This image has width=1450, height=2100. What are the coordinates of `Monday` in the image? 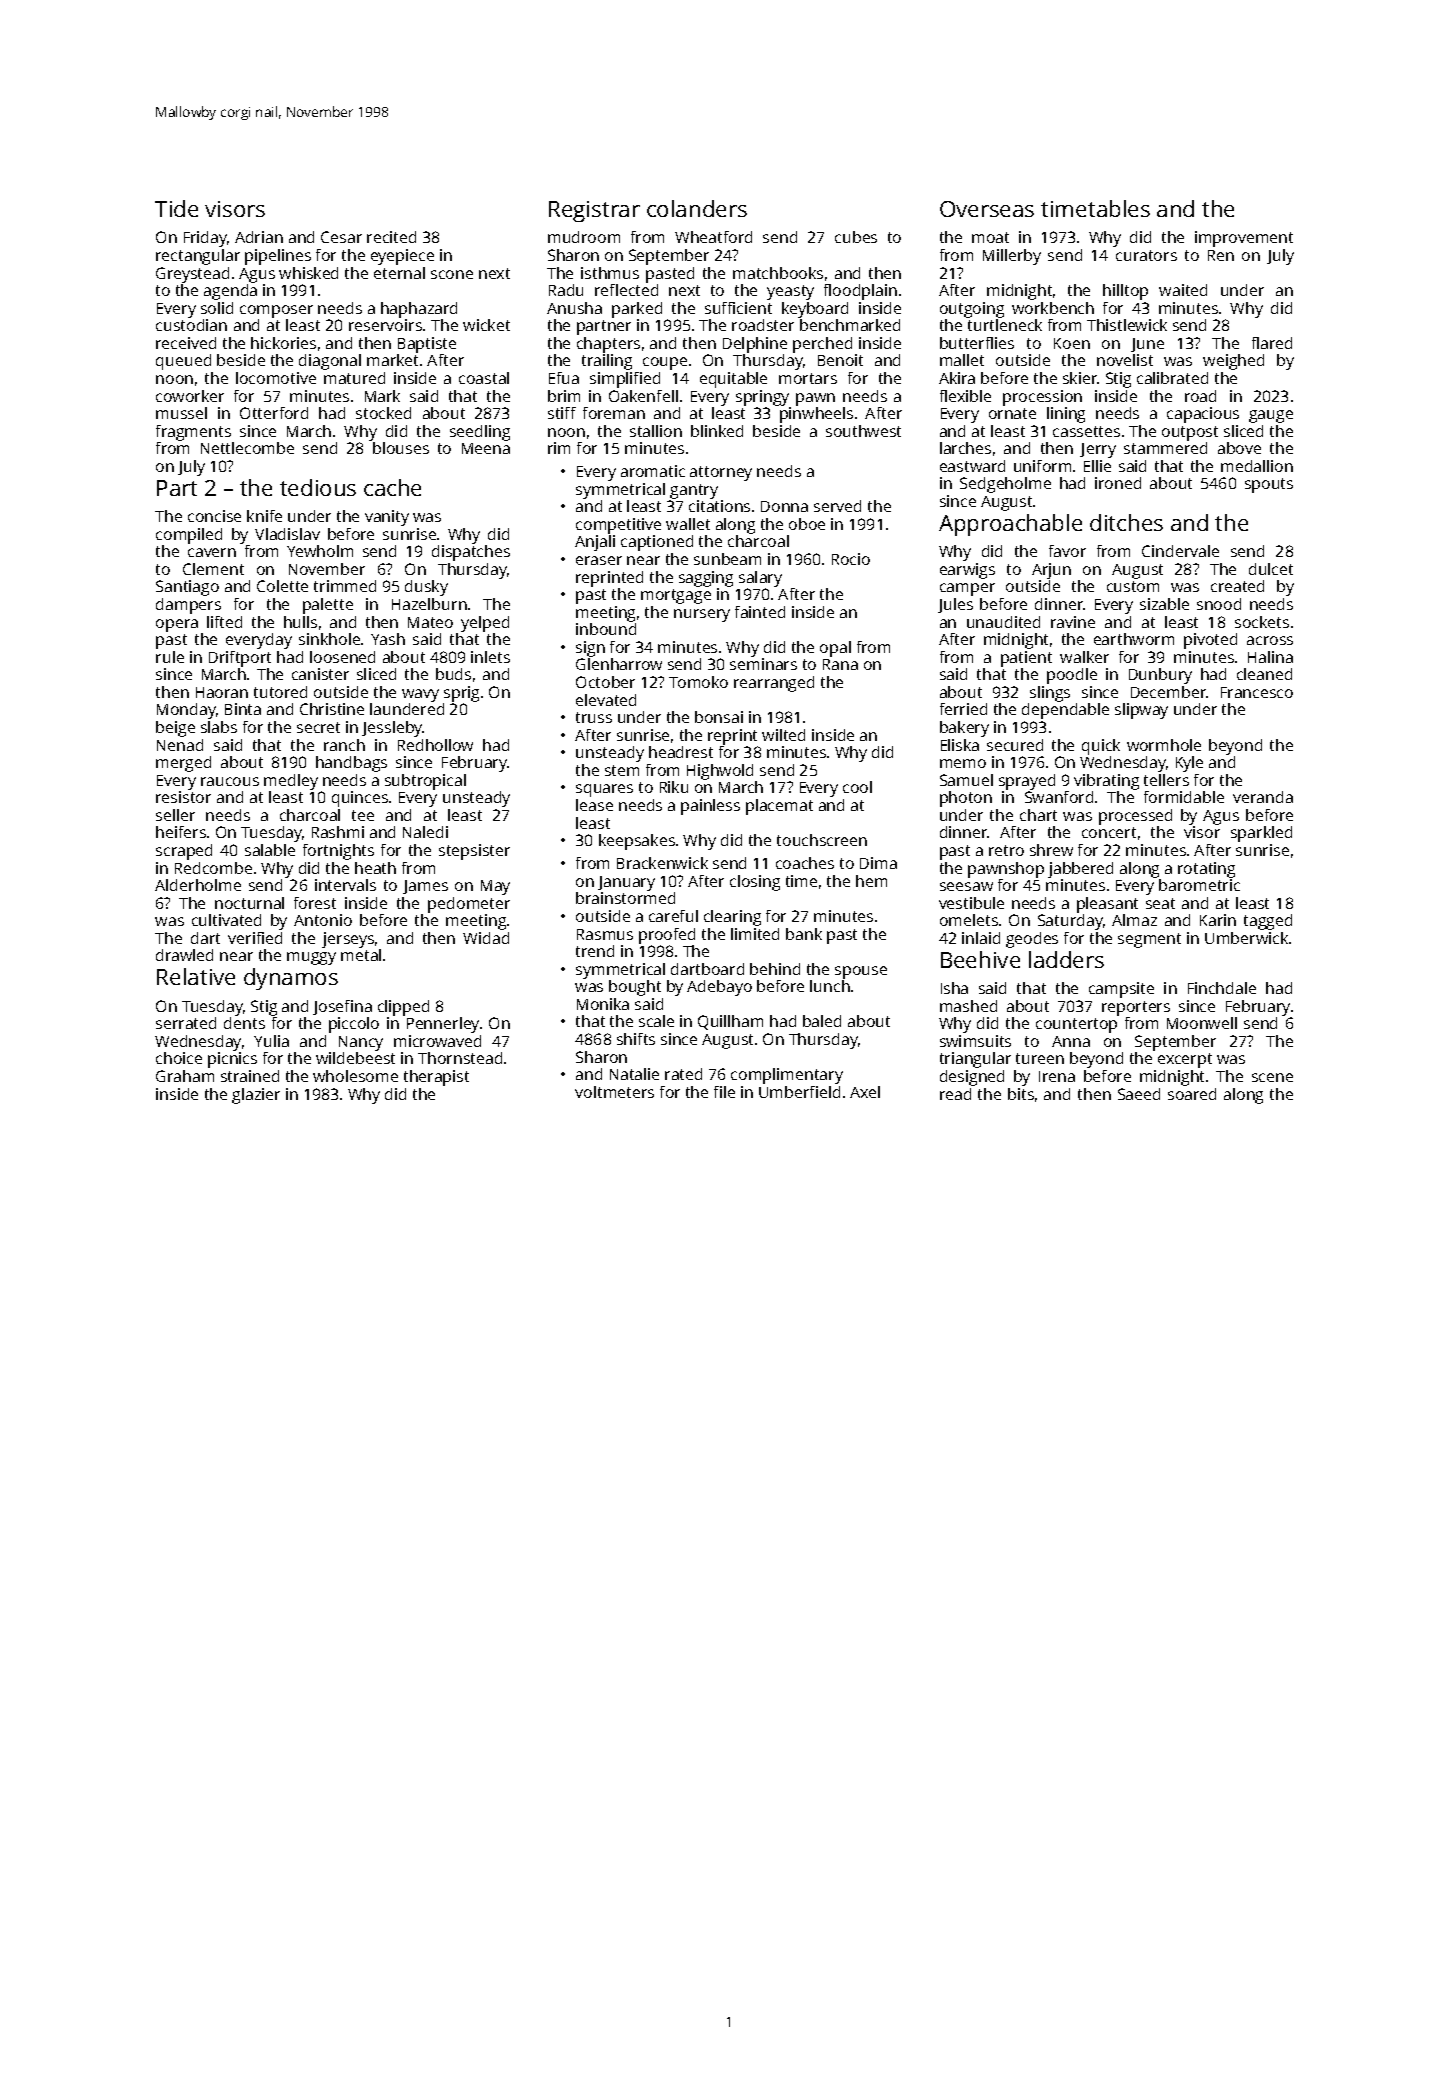 It's located at (186, 711).
